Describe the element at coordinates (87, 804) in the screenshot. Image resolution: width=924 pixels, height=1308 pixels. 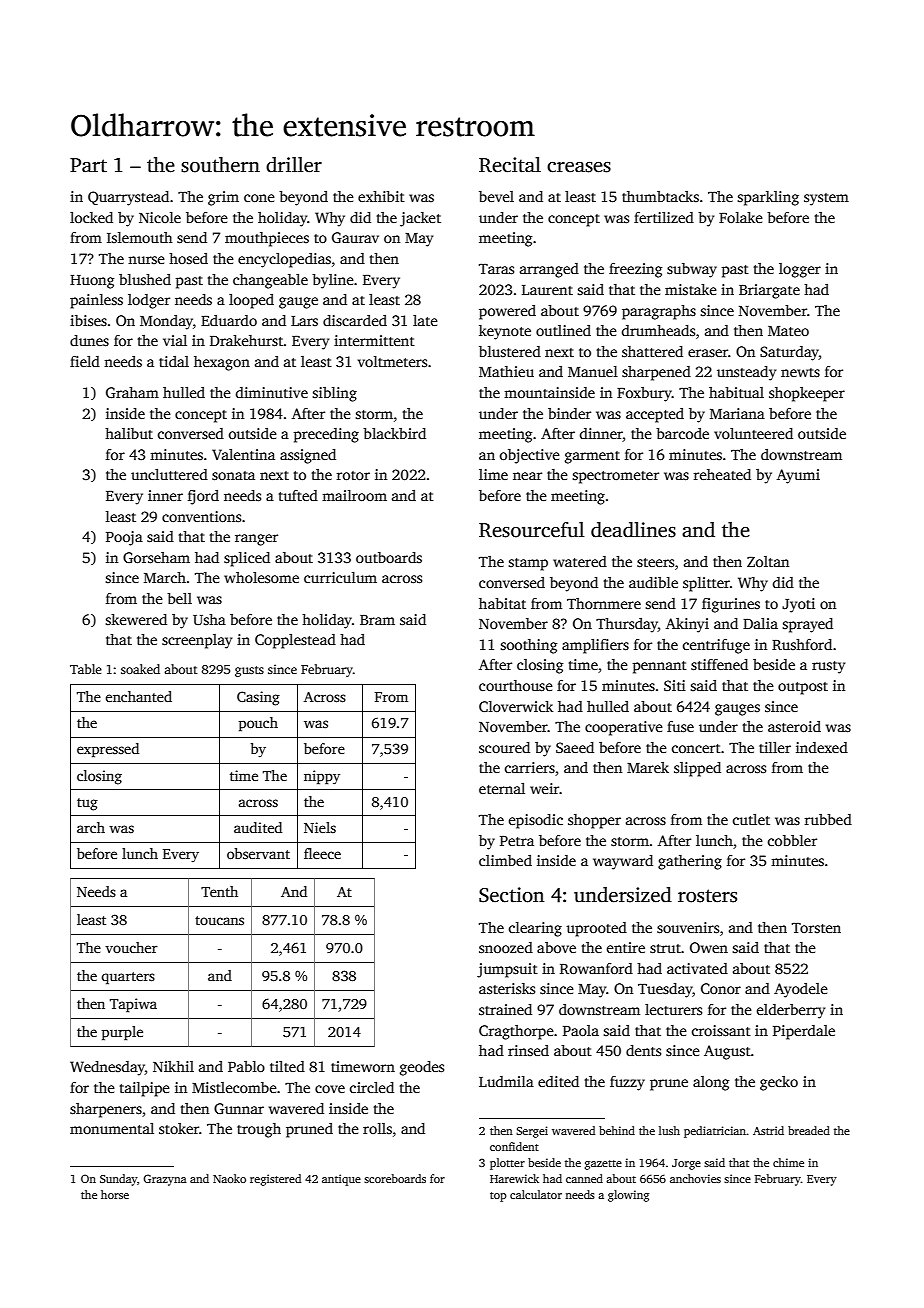
I see `tug` at that location.
